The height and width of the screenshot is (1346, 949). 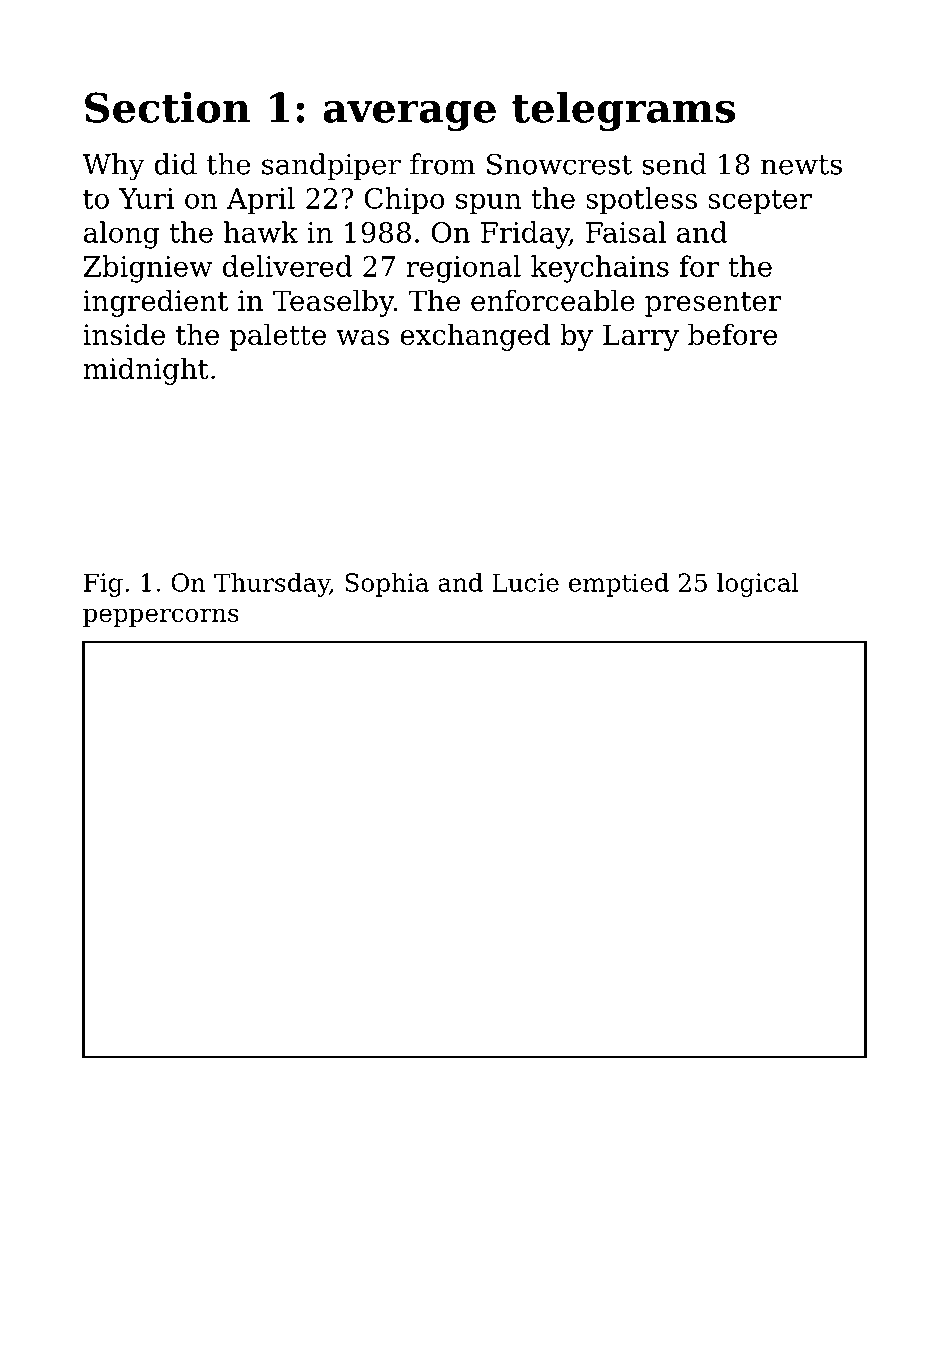 I want to click on Fig, so click(x=103, y=585).
